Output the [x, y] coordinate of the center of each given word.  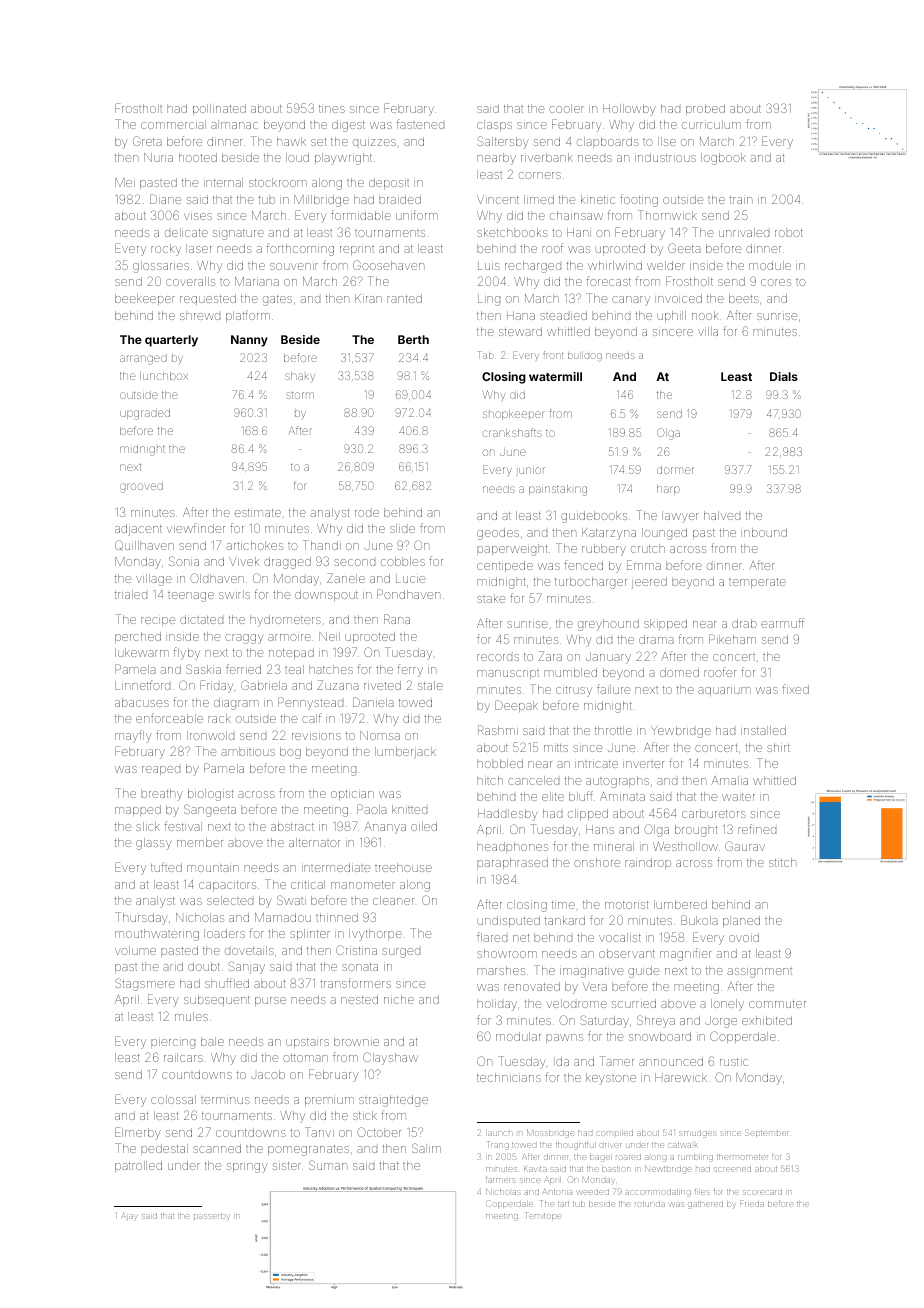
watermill [555, 376]
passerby [211, 1217]
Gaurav [745, 846]
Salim [426, 1148]
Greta [147, 141]
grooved [141, 487]
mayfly [133, 736]
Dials [784, 376]
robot [789, 232]
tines [332, 109]
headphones [512, 847]
